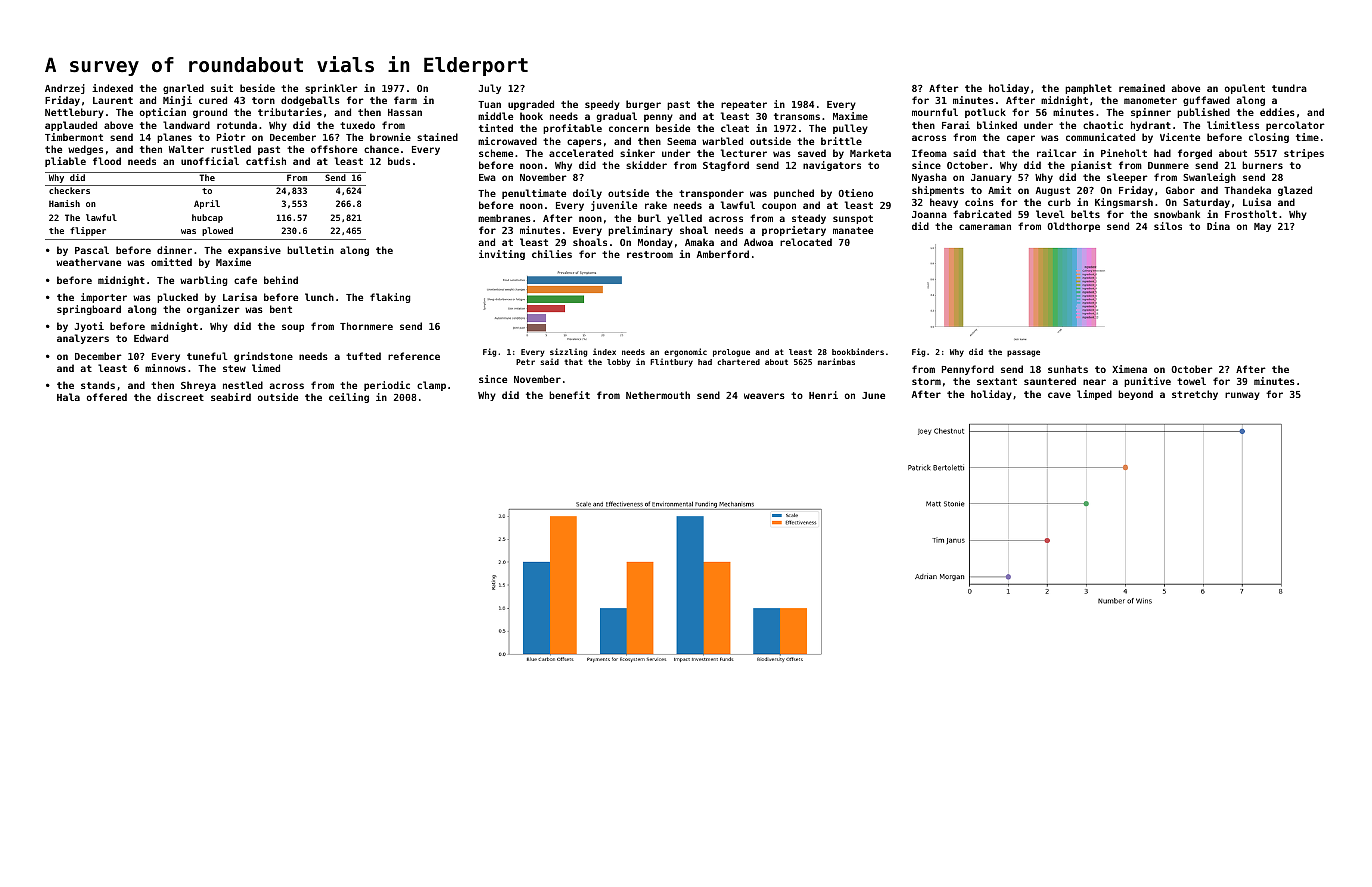 The width and height of the screenshot is (1372, 887). I want to click on Hala, so click(68, 397).
